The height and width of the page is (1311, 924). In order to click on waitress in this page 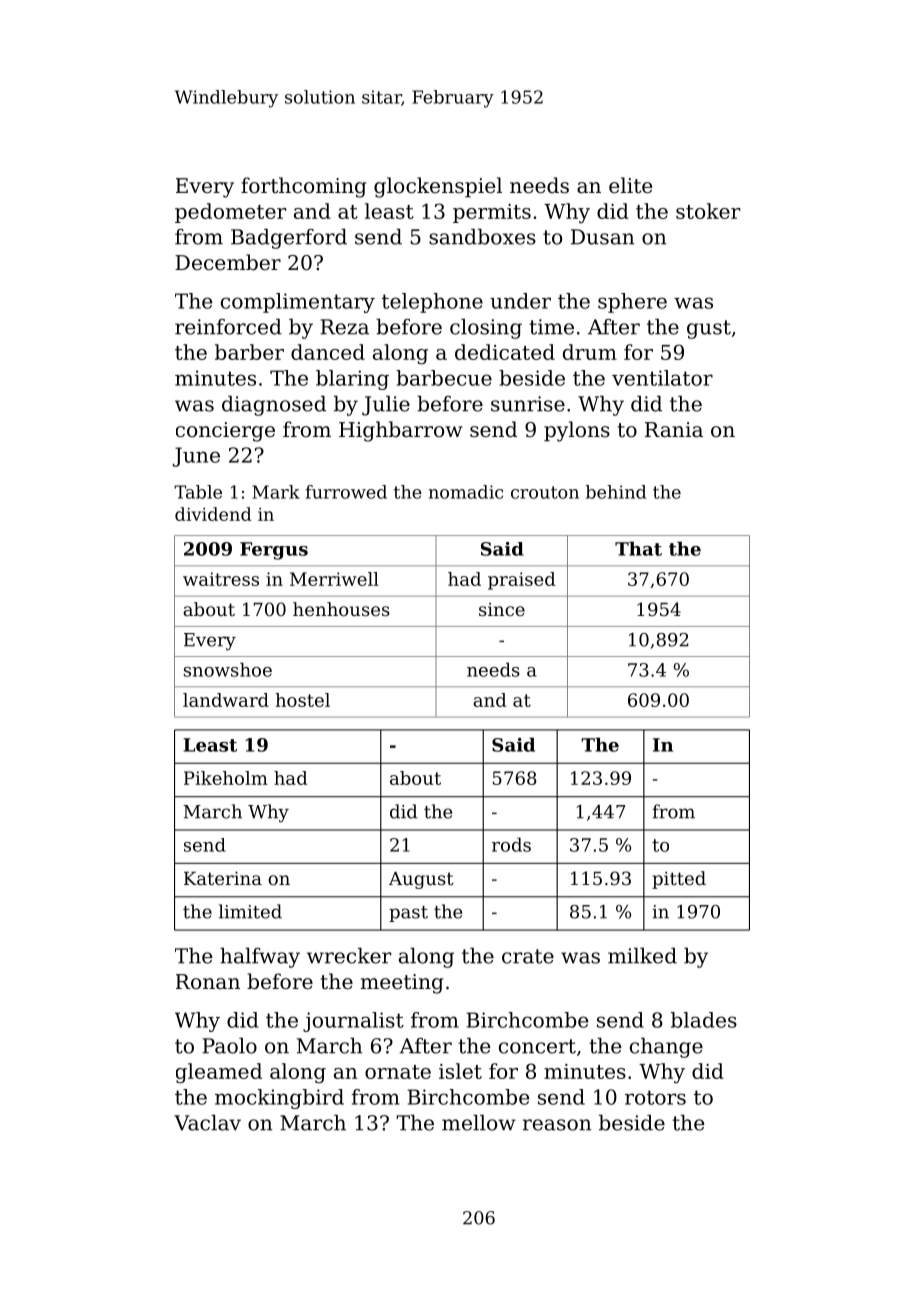, I will do `click(221, 579)`.
